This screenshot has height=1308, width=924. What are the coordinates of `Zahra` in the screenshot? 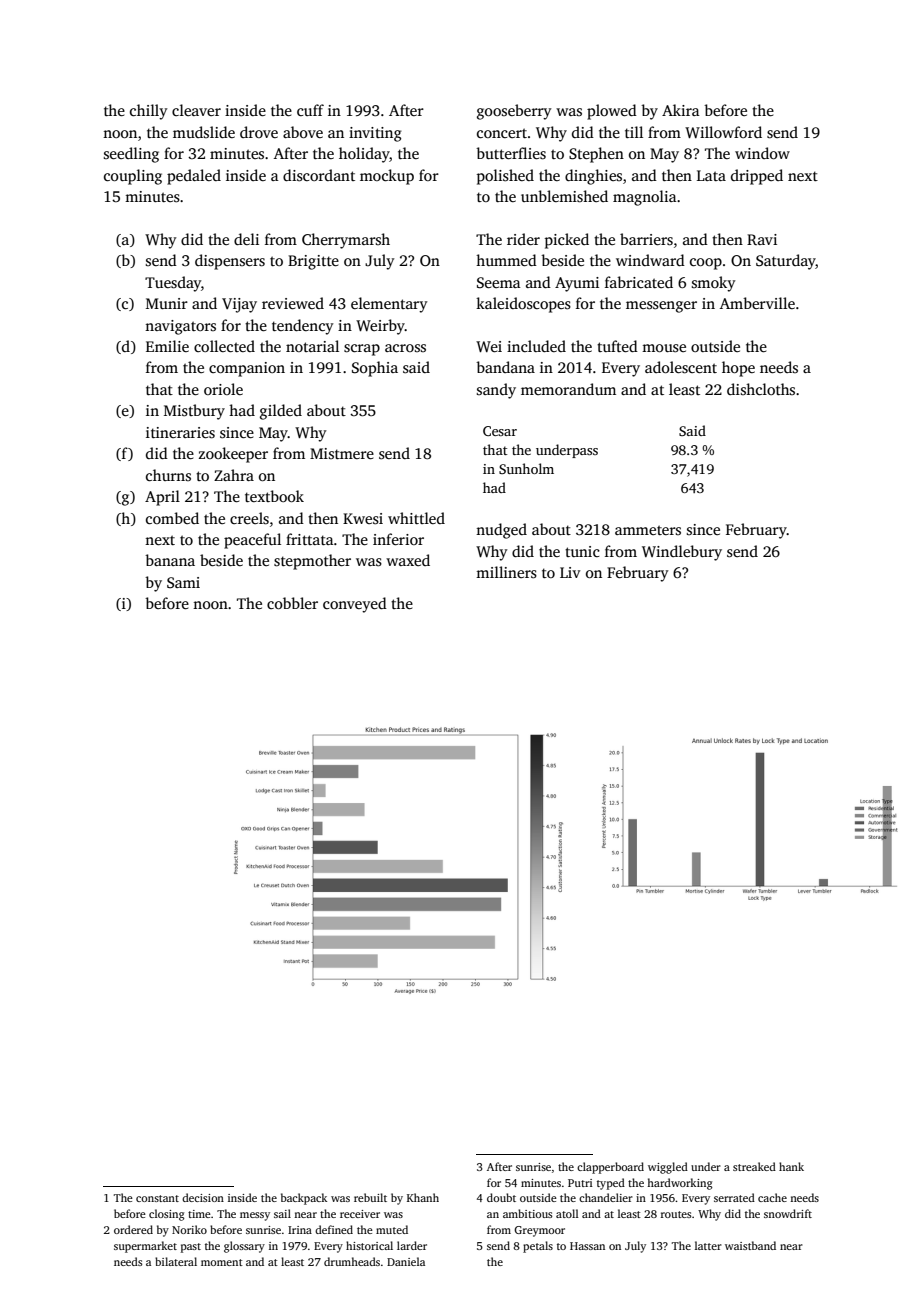 It's located at (234, 475).
